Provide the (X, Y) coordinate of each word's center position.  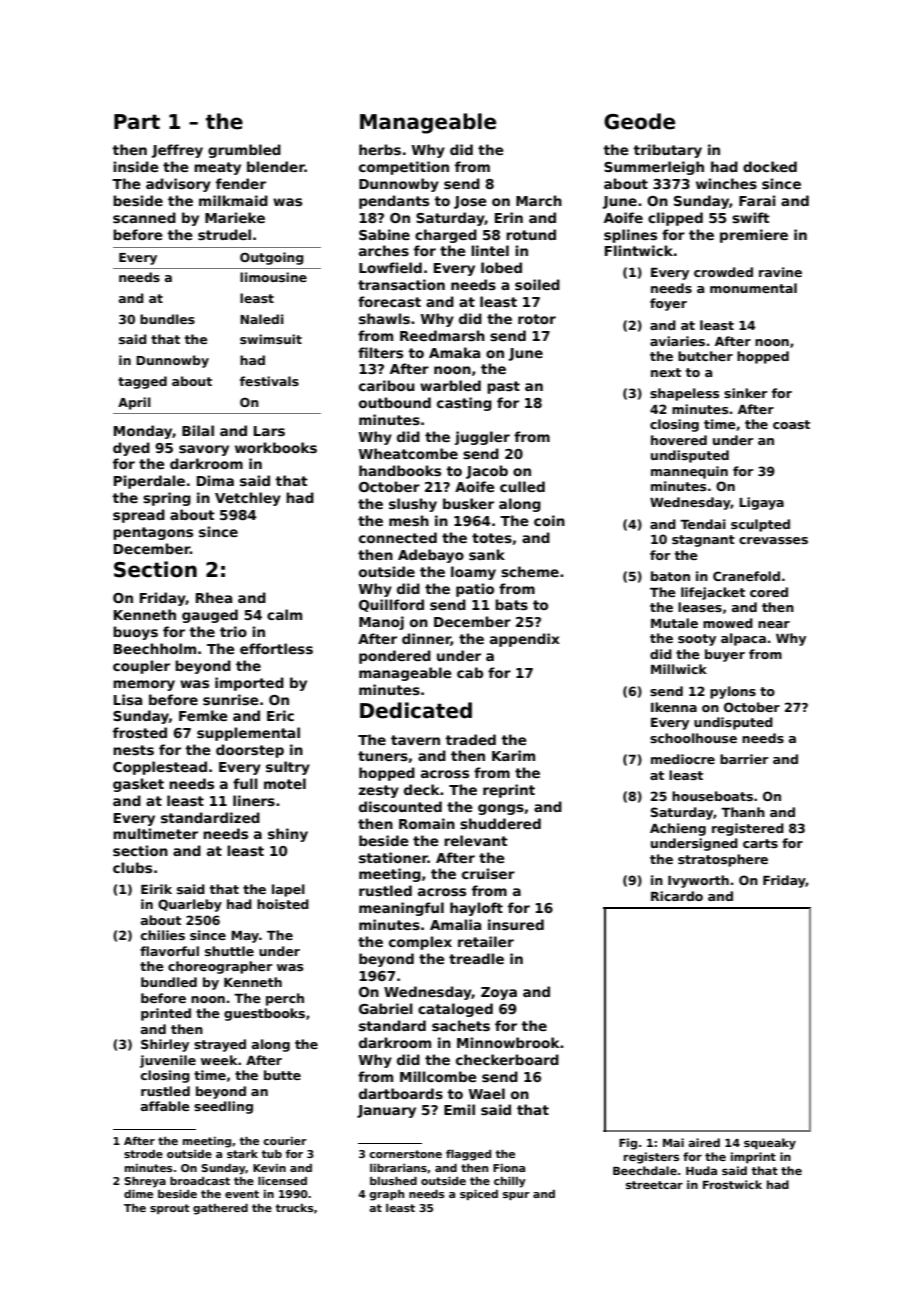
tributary (667, 151)
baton (670, 576)
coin (549, 520)
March (539, 200)
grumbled (244, 151)
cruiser (488, 873)
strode (143, 1154)
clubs (132, 867)
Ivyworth (698, 881)
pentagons (153, 533)
